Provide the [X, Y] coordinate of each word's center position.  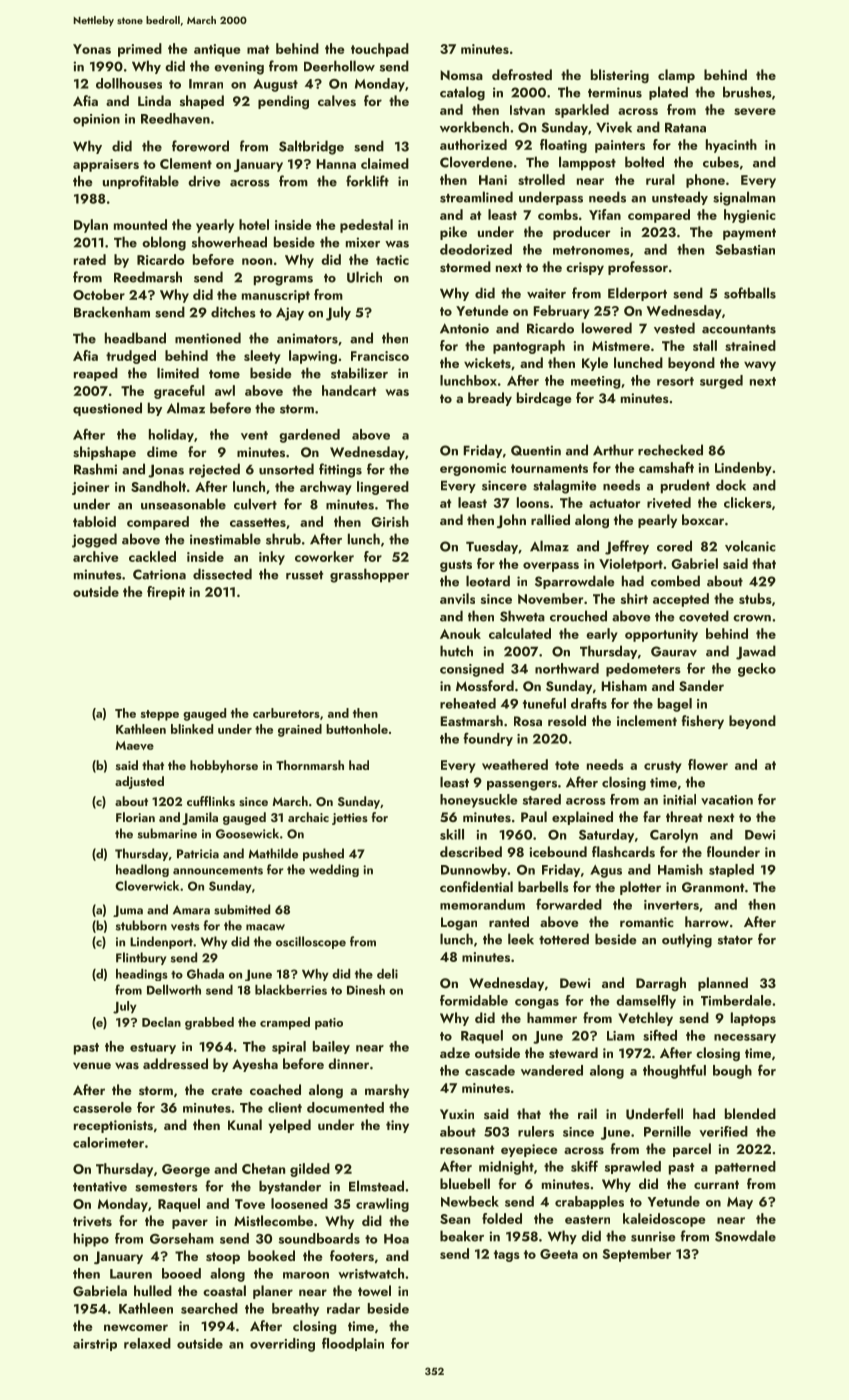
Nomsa [462, 75]
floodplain [353, 1344]
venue [92, 1066]
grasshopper [369, 575]
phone [705, 181]
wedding [334, 870]
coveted [704, 616]
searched [209, 1308]
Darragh [661, 984]
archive [96, 556]
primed [140, 50]
